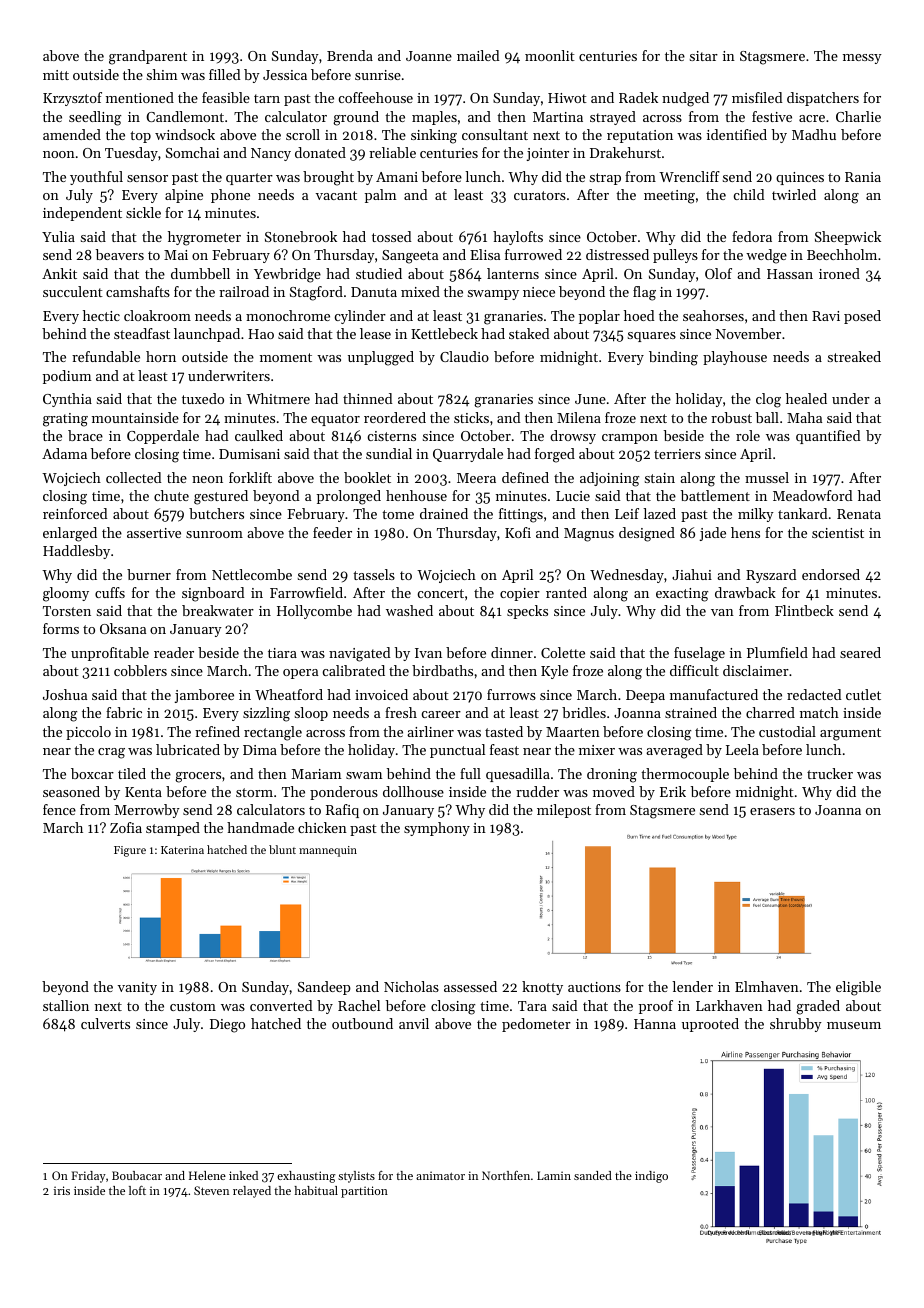  Describe the element at coordinates (673, 791) in the screenshot. I see `Erik` at that location.
